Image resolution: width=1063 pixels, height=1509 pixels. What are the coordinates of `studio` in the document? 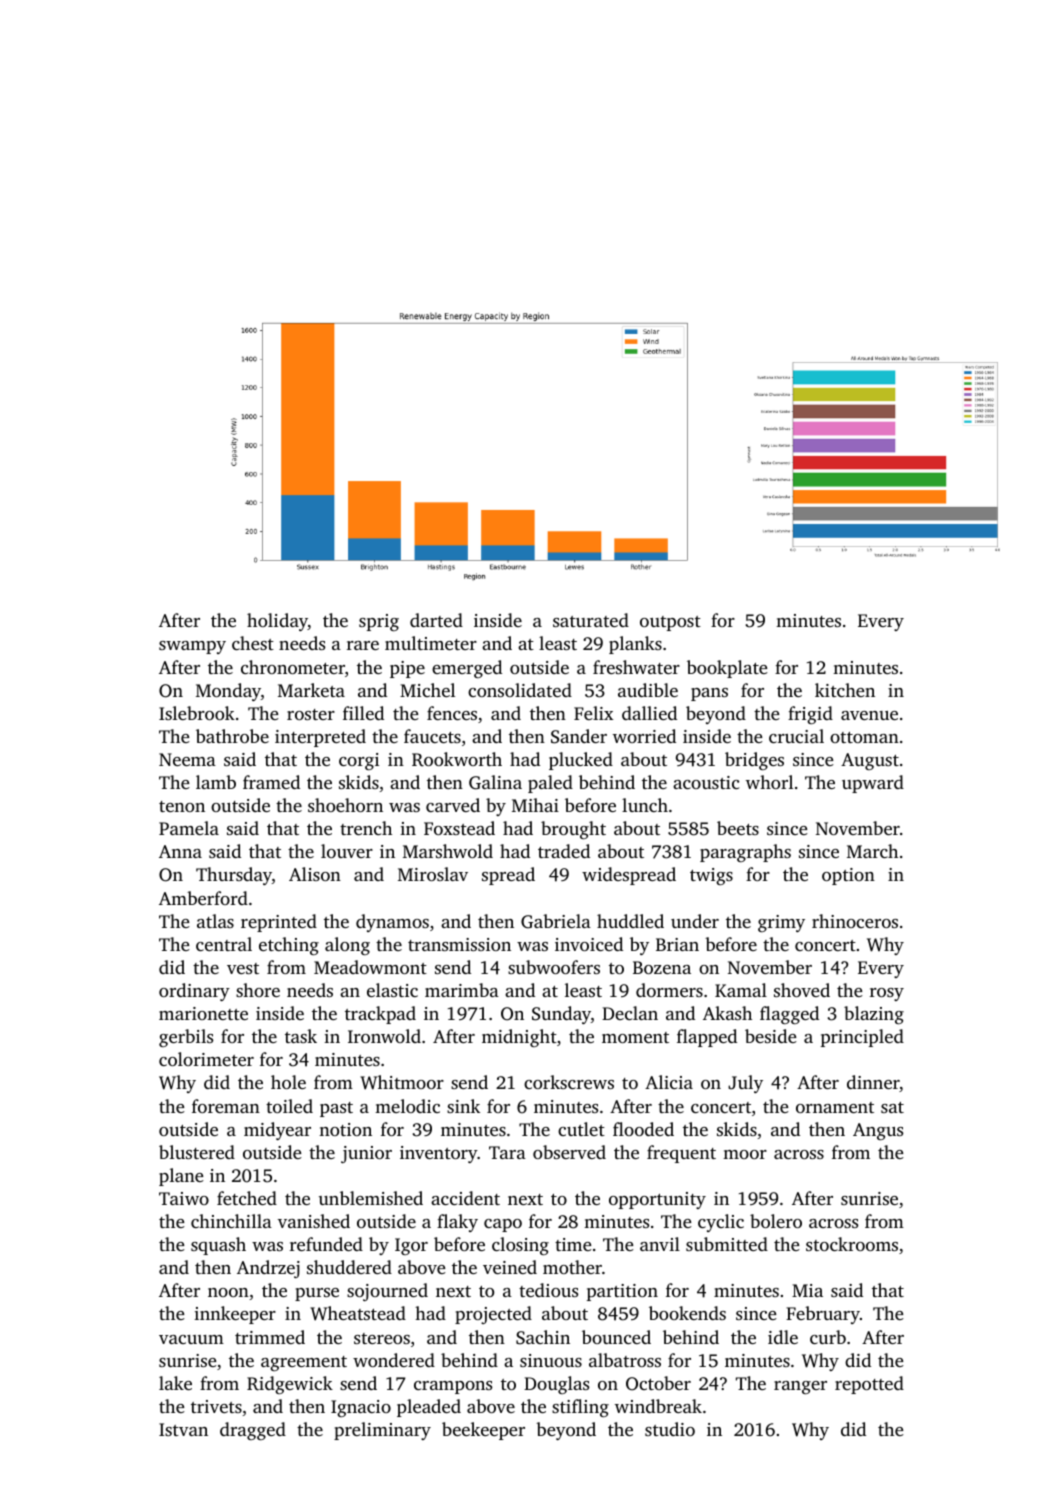 It's located at (670, 1429).
